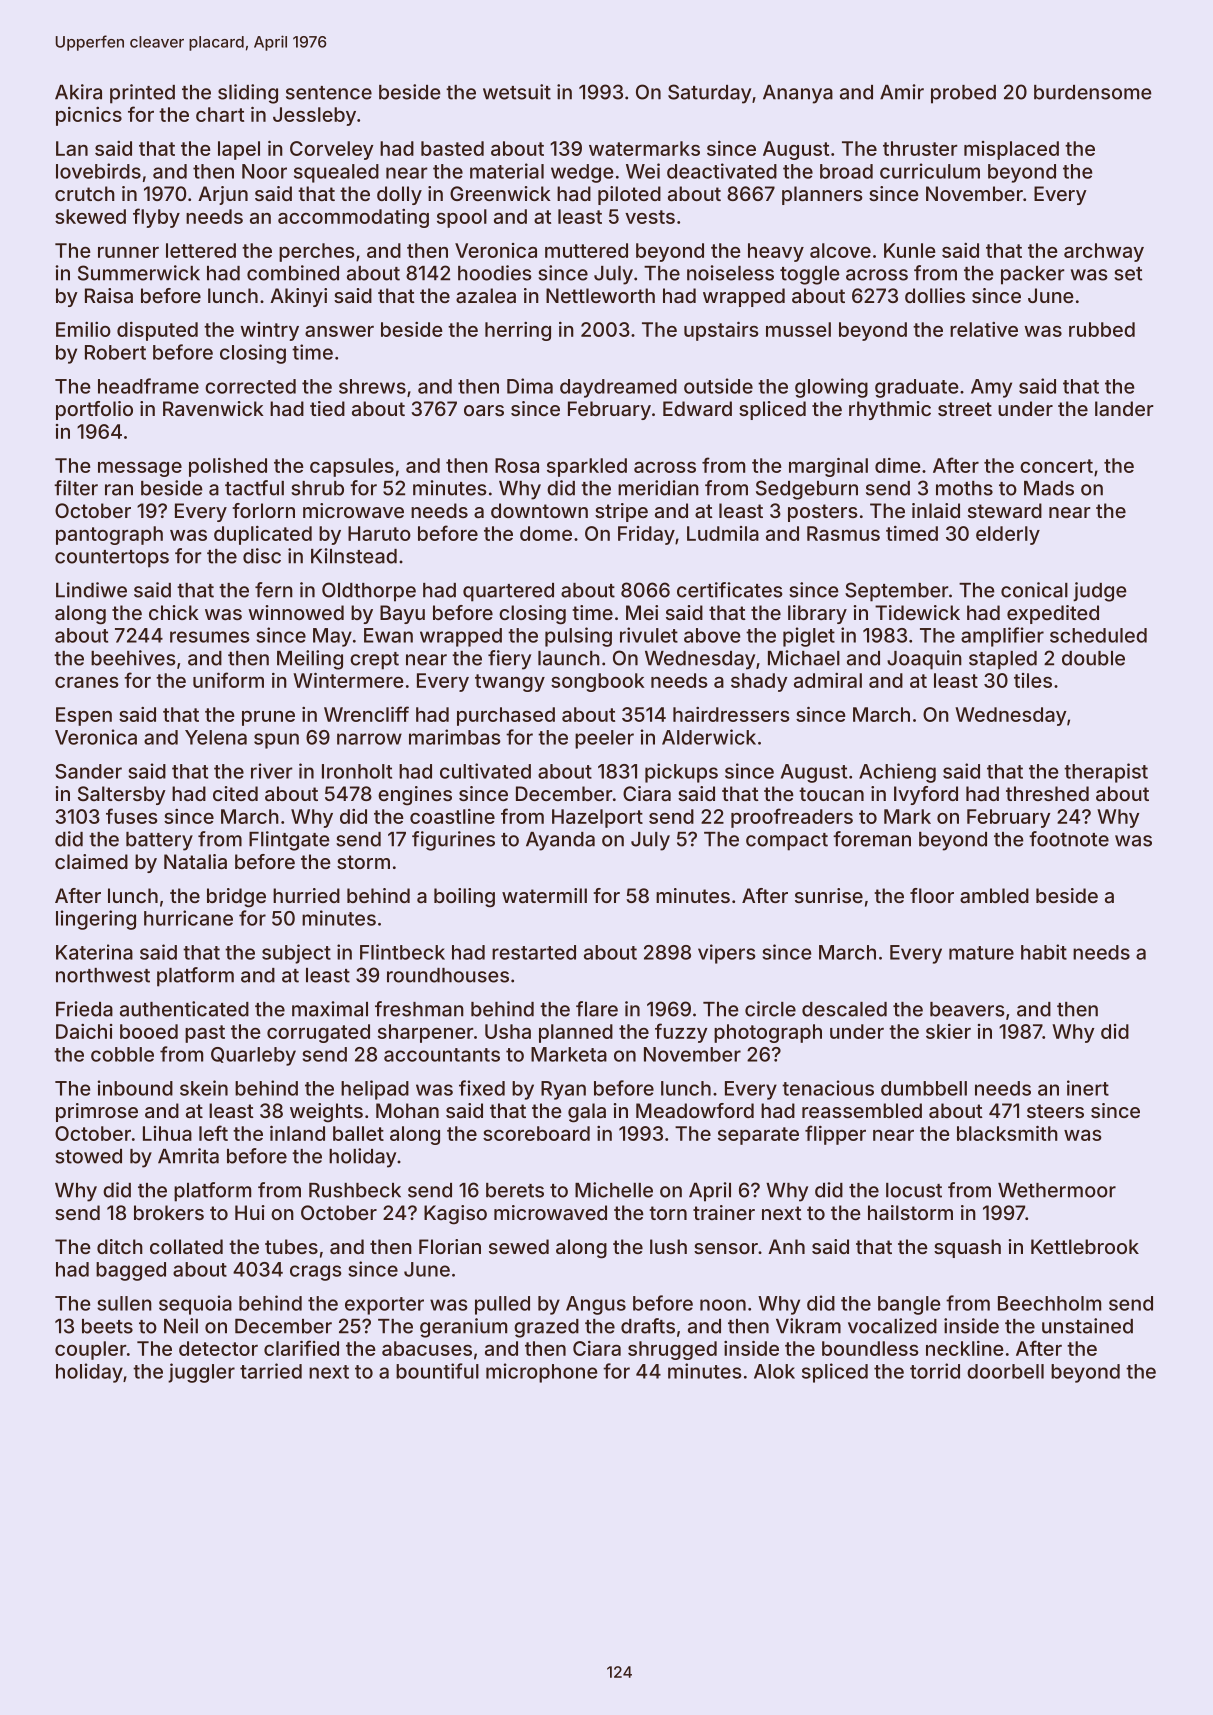 The height and width of the document is (1715, 1213). What do you see at coordinates (578, 637) in the document?
I see `pulsing` at bounding box center [578, 637].
